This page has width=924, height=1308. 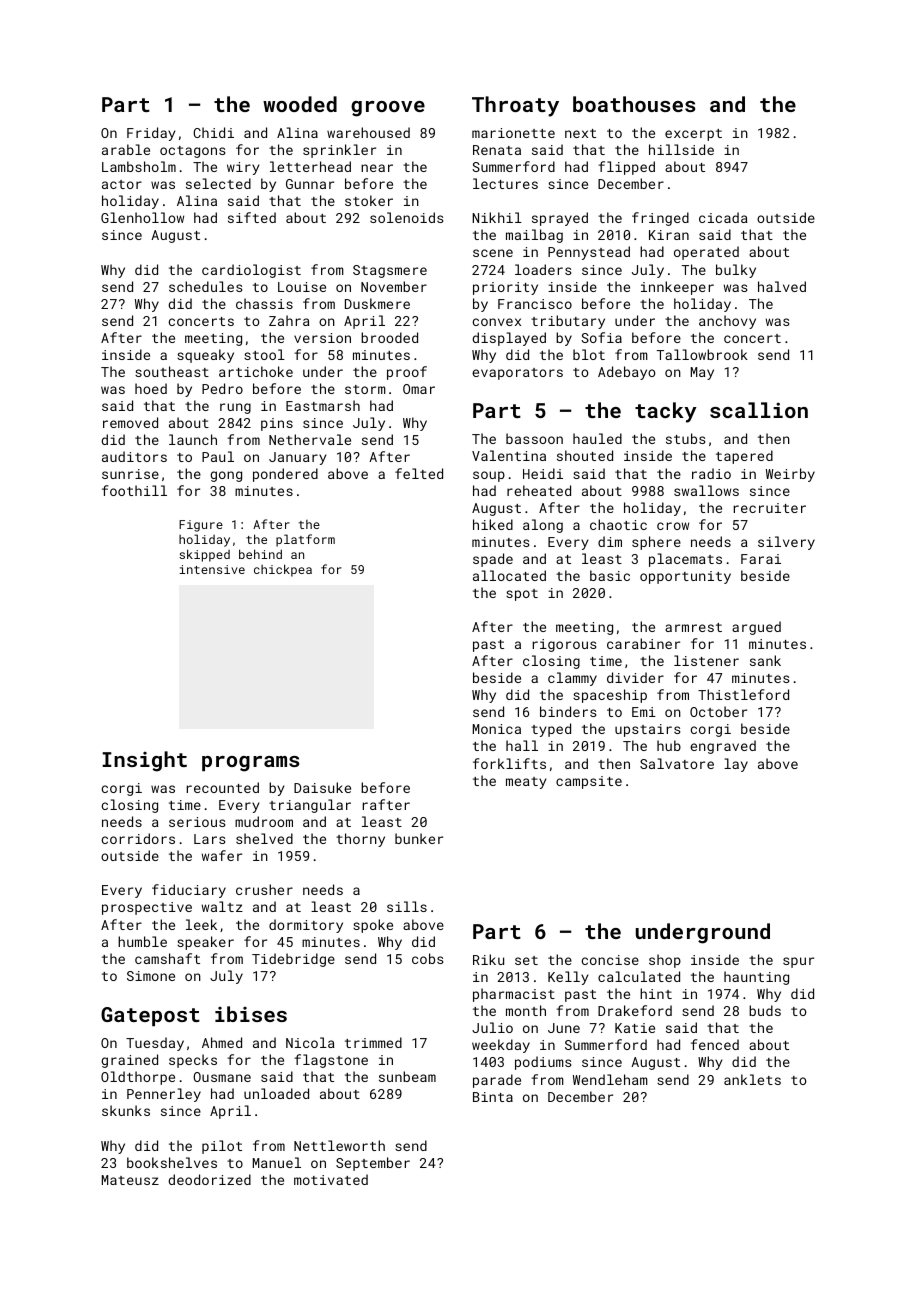 I want to click on camshaft, so click(x=167, y=958).
